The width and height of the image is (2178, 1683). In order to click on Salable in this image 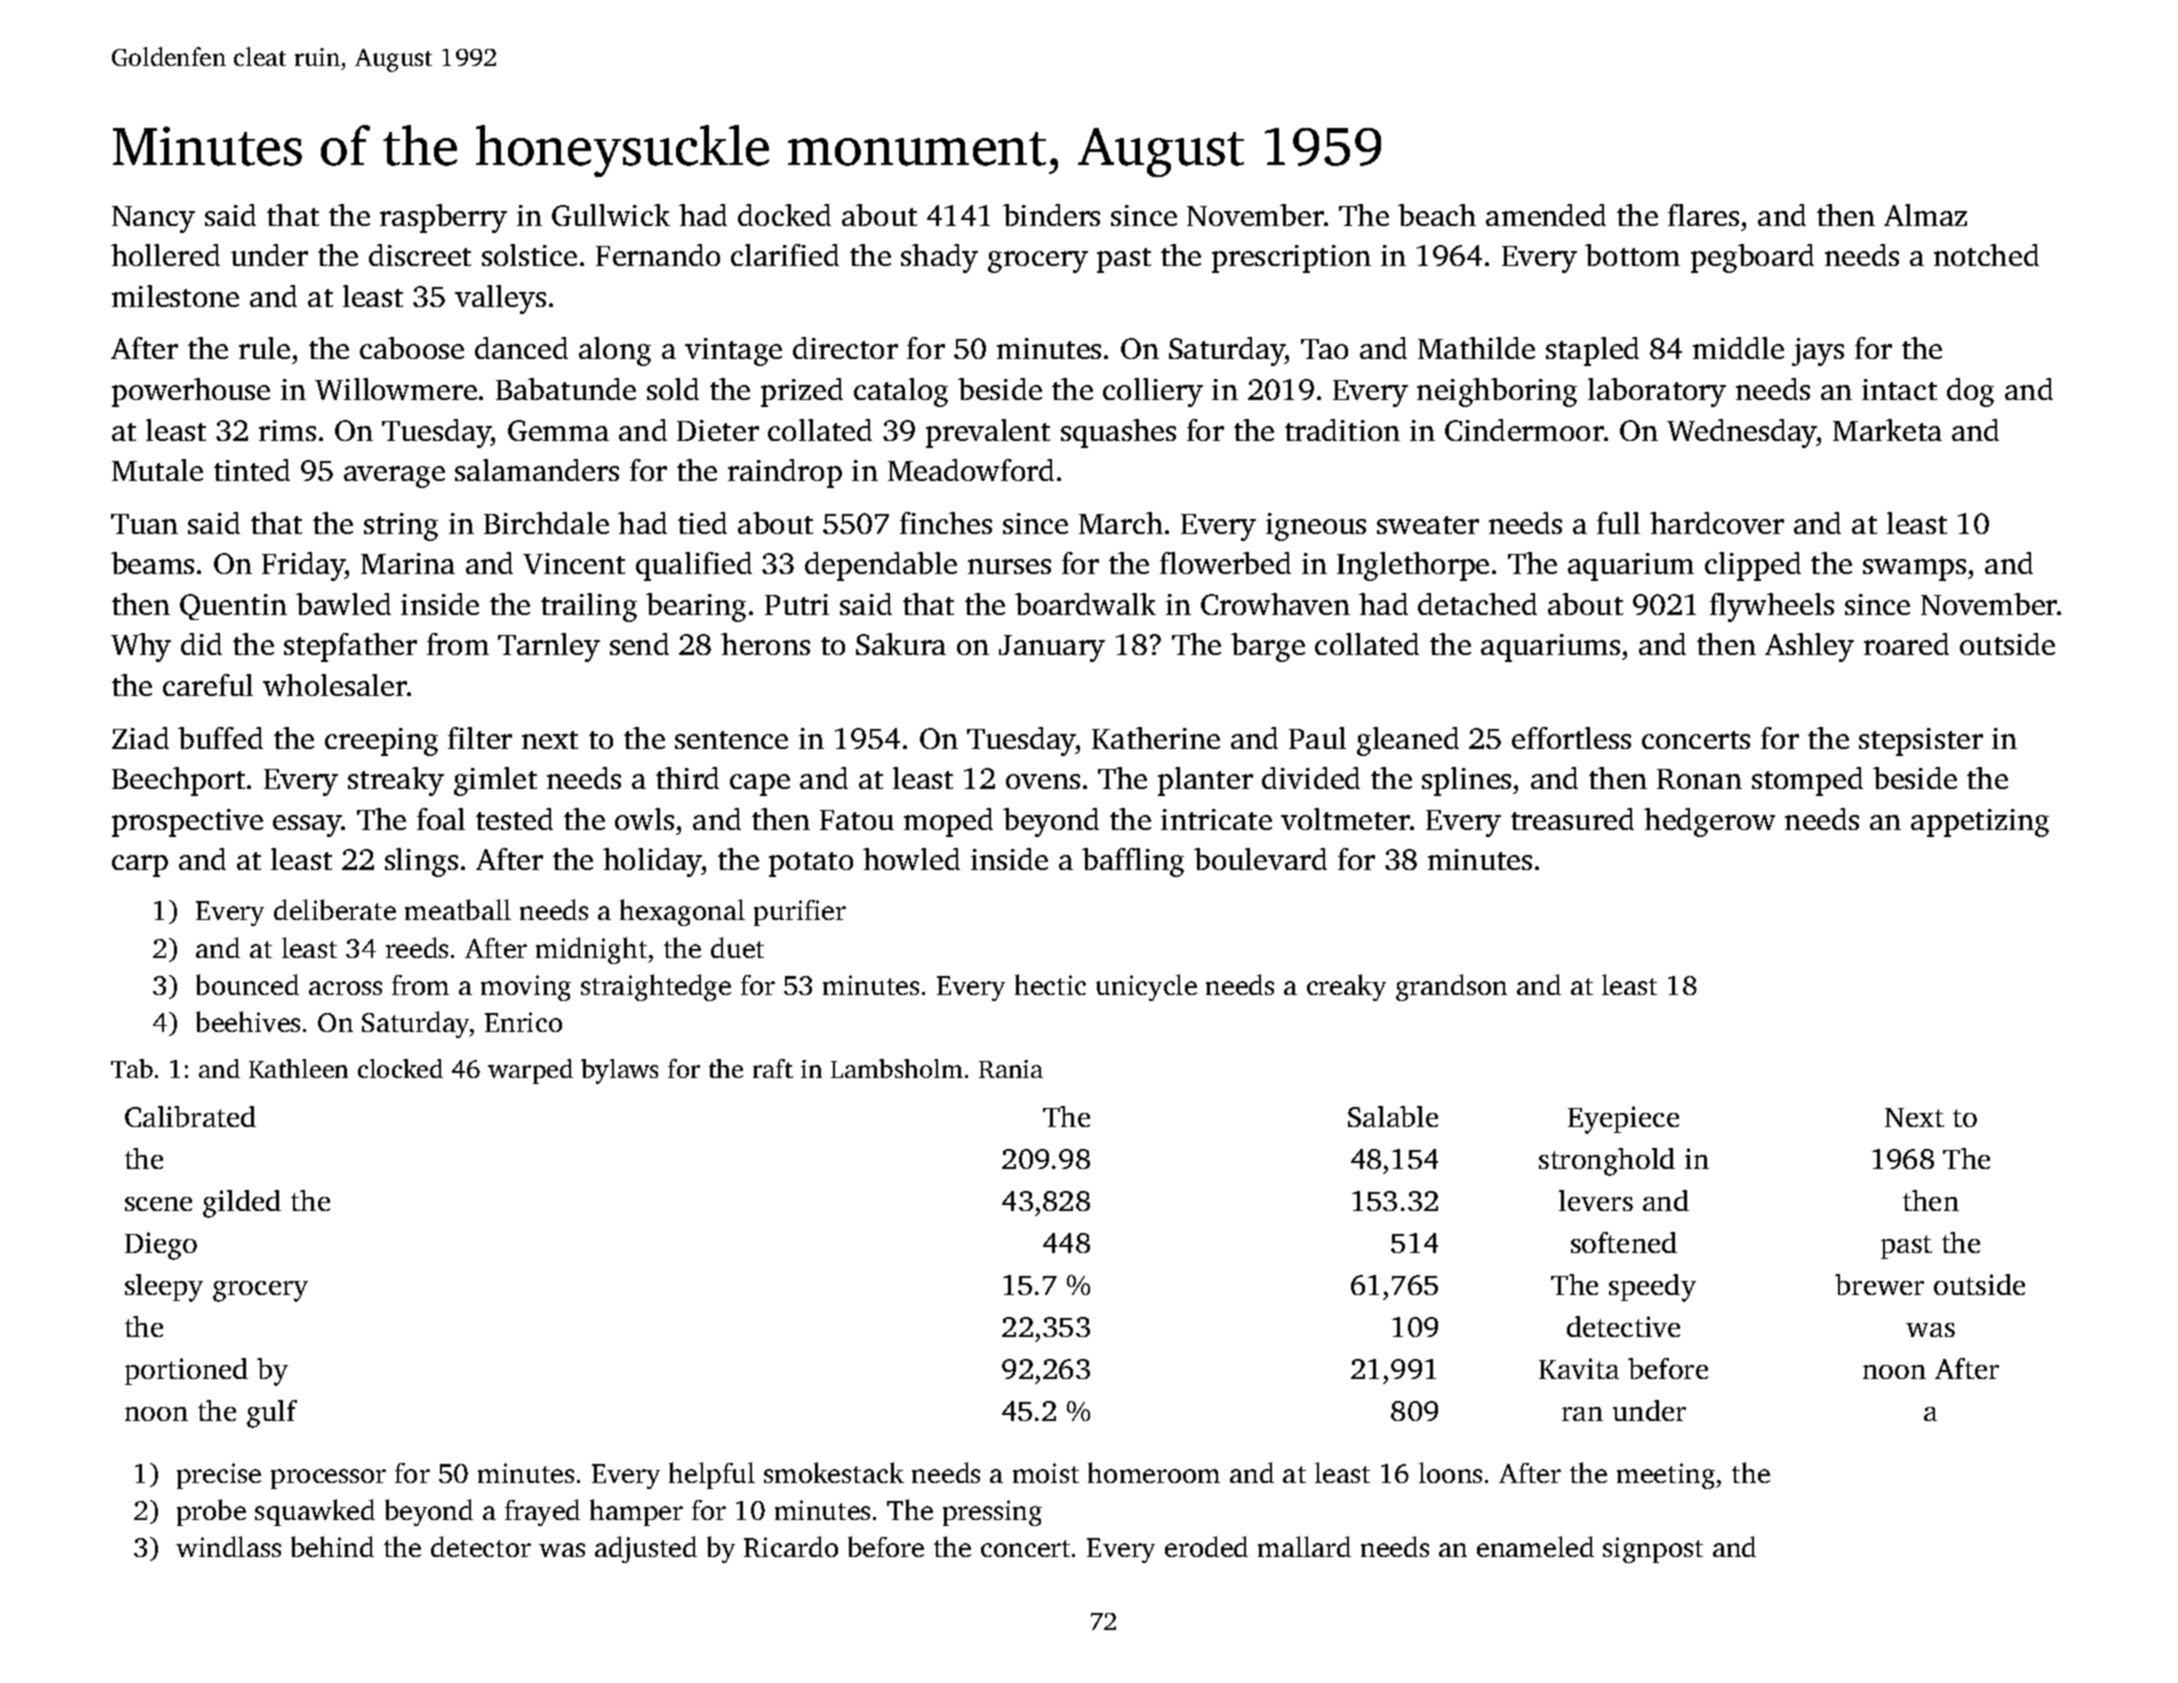, I will do `click(1393, 1116)`.
